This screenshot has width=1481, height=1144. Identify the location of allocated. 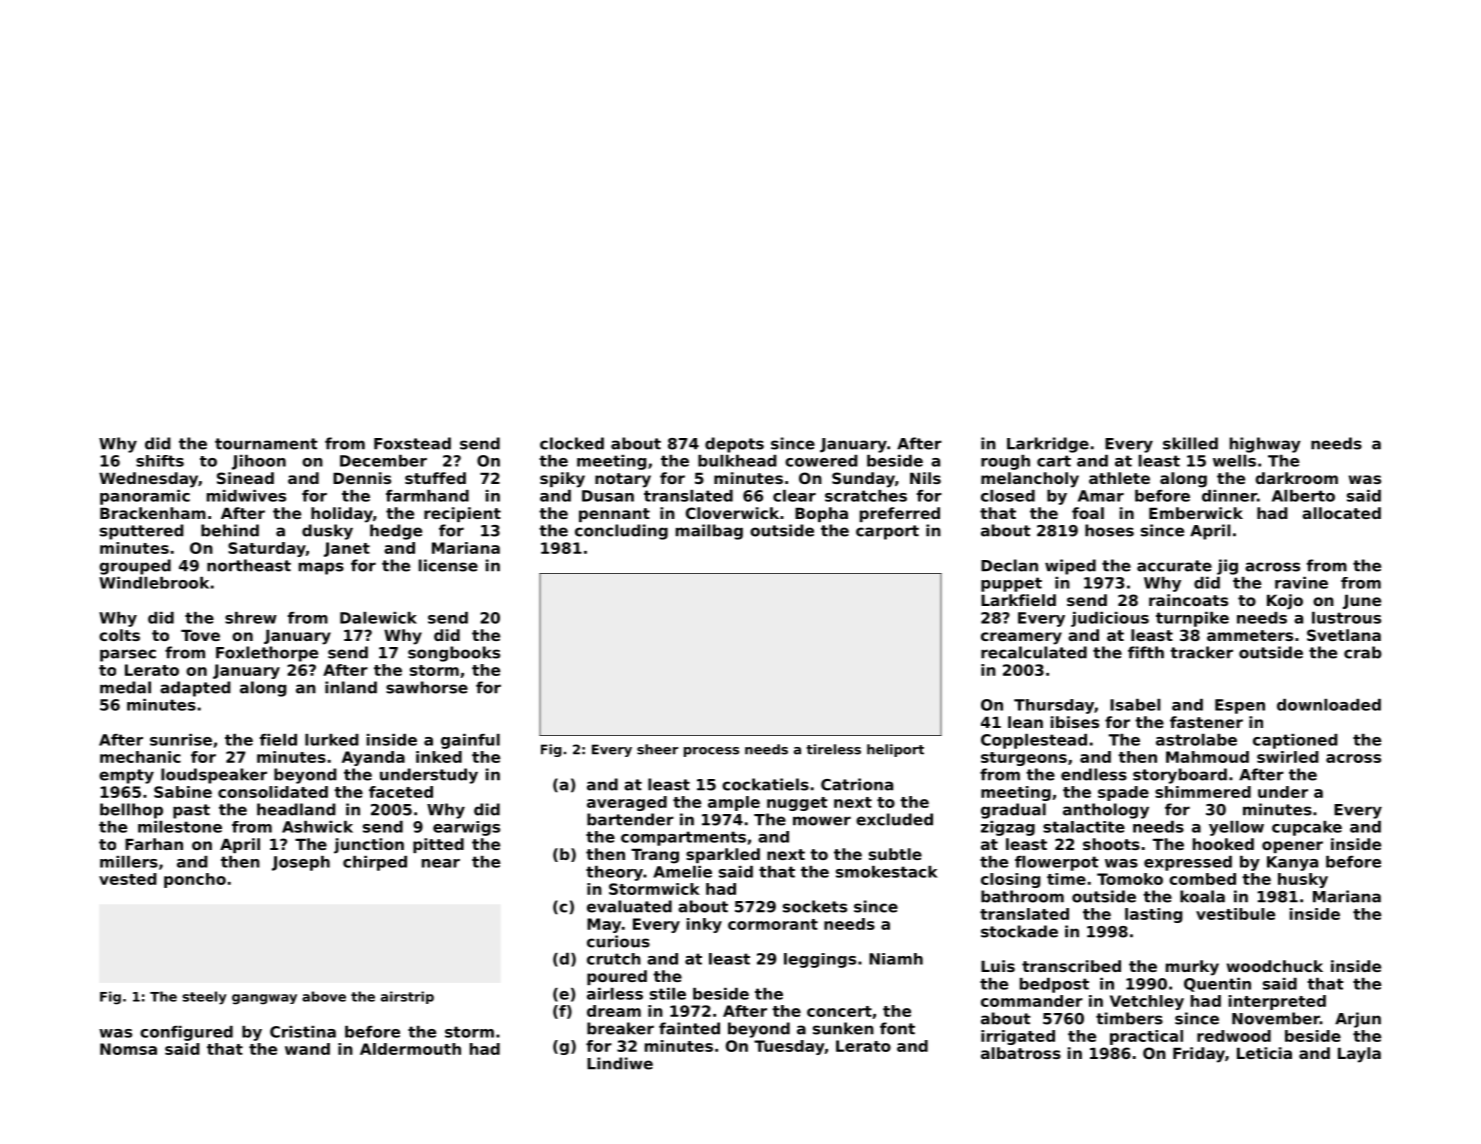
(1341, 513).
